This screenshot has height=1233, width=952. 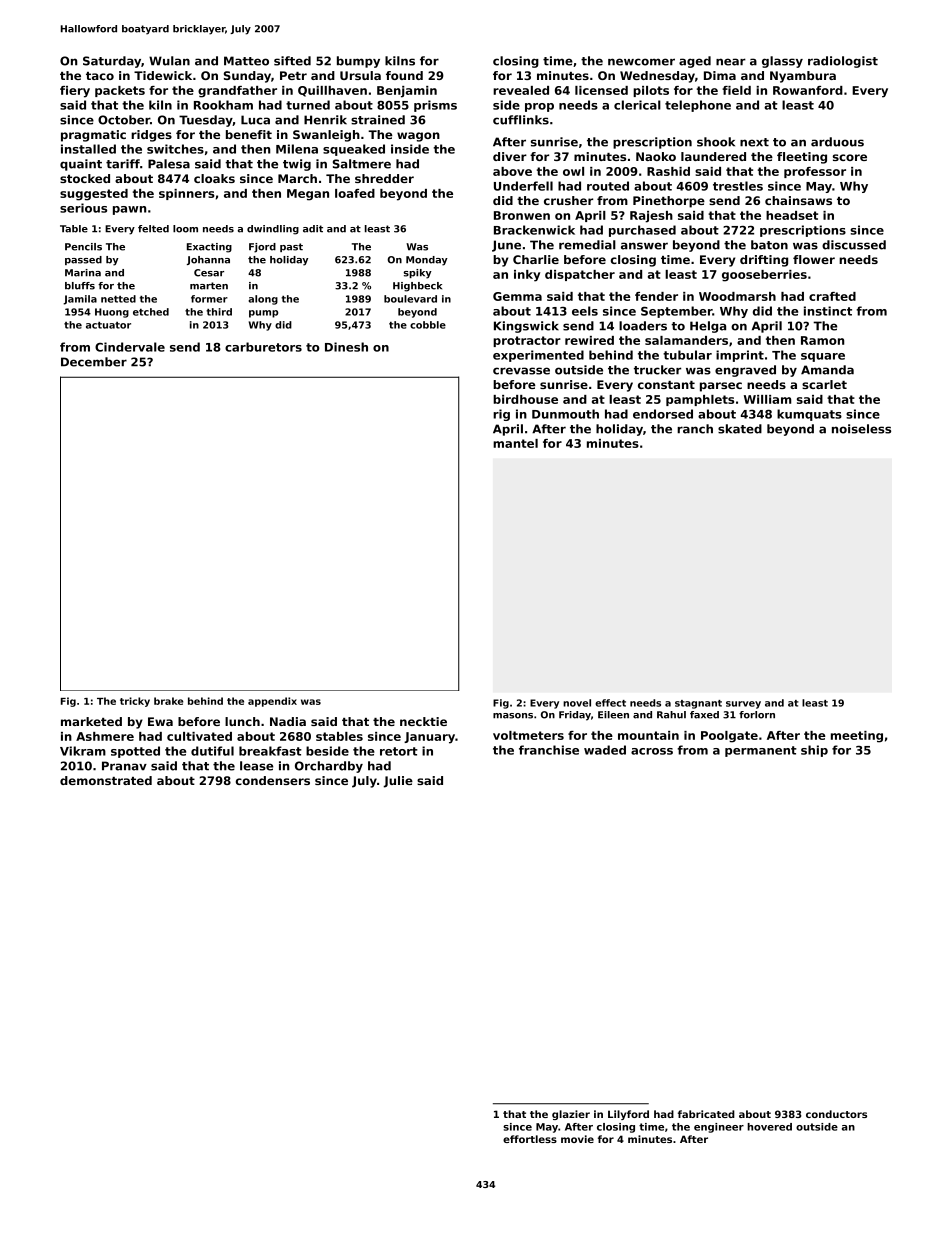 I want to click on effortless, so click(x=530, y=1139).
